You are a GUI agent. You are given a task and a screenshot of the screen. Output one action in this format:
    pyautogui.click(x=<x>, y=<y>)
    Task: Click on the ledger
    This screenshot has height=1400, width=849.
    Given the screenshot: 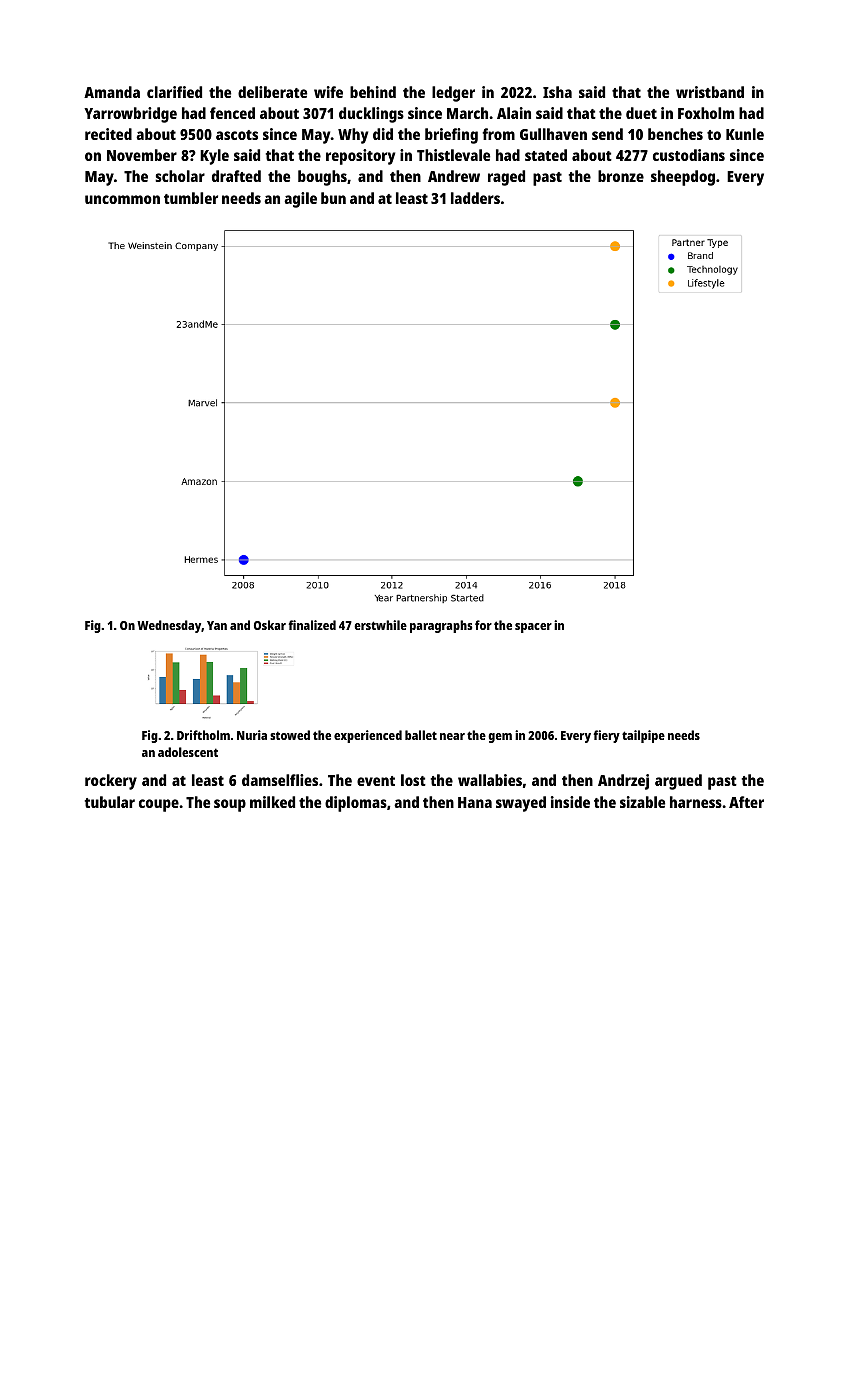 What is the action you would take?
    pyautogui.click(x=453, y=94)
